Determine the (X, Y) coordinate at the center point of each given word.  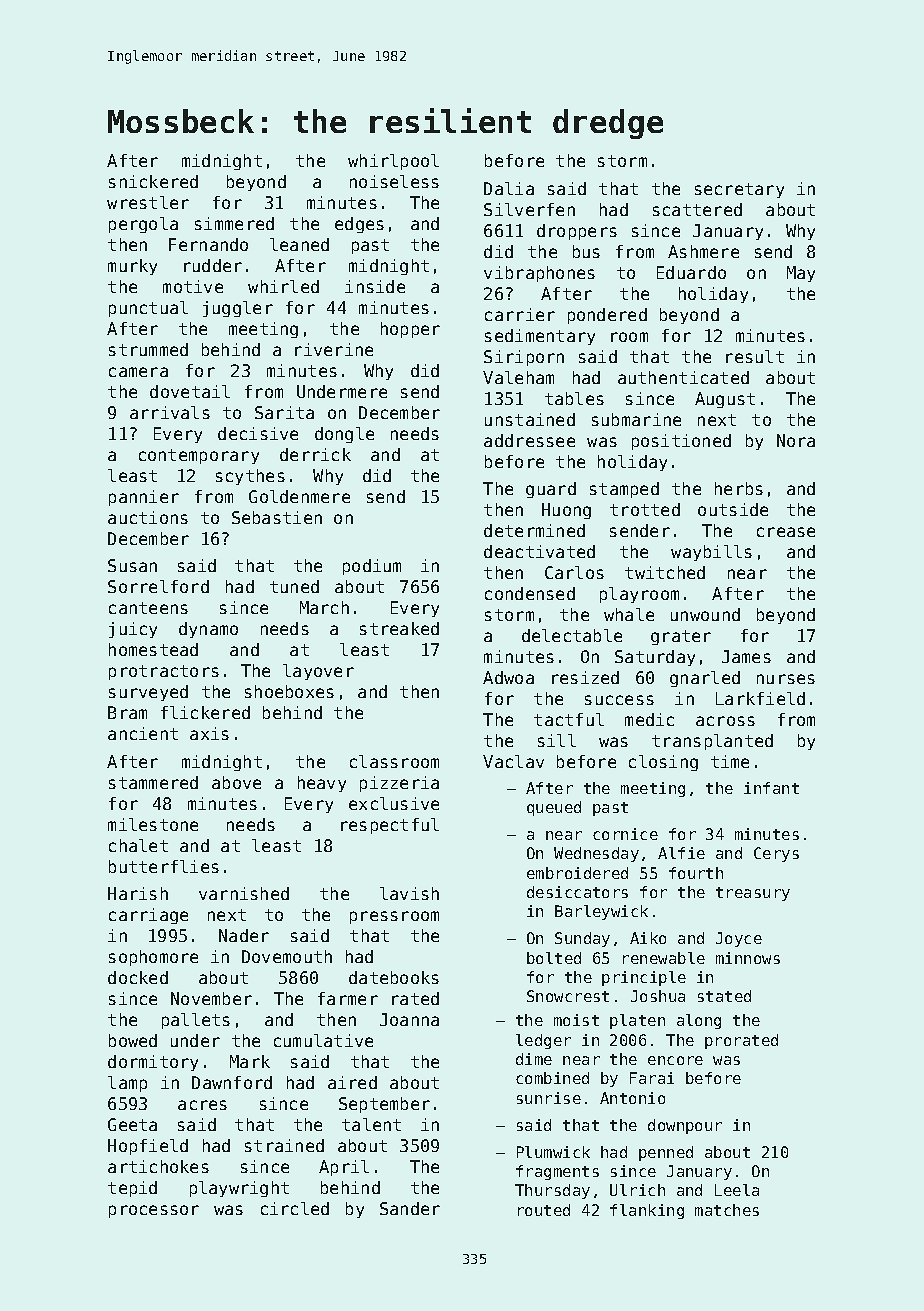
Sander (410, 1208)
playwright (239, 1189)
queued (554, 808)
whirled (283, 286)
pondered (607, 316)
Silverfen (529, 209)
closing (663, 763)
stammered (153, 782)
